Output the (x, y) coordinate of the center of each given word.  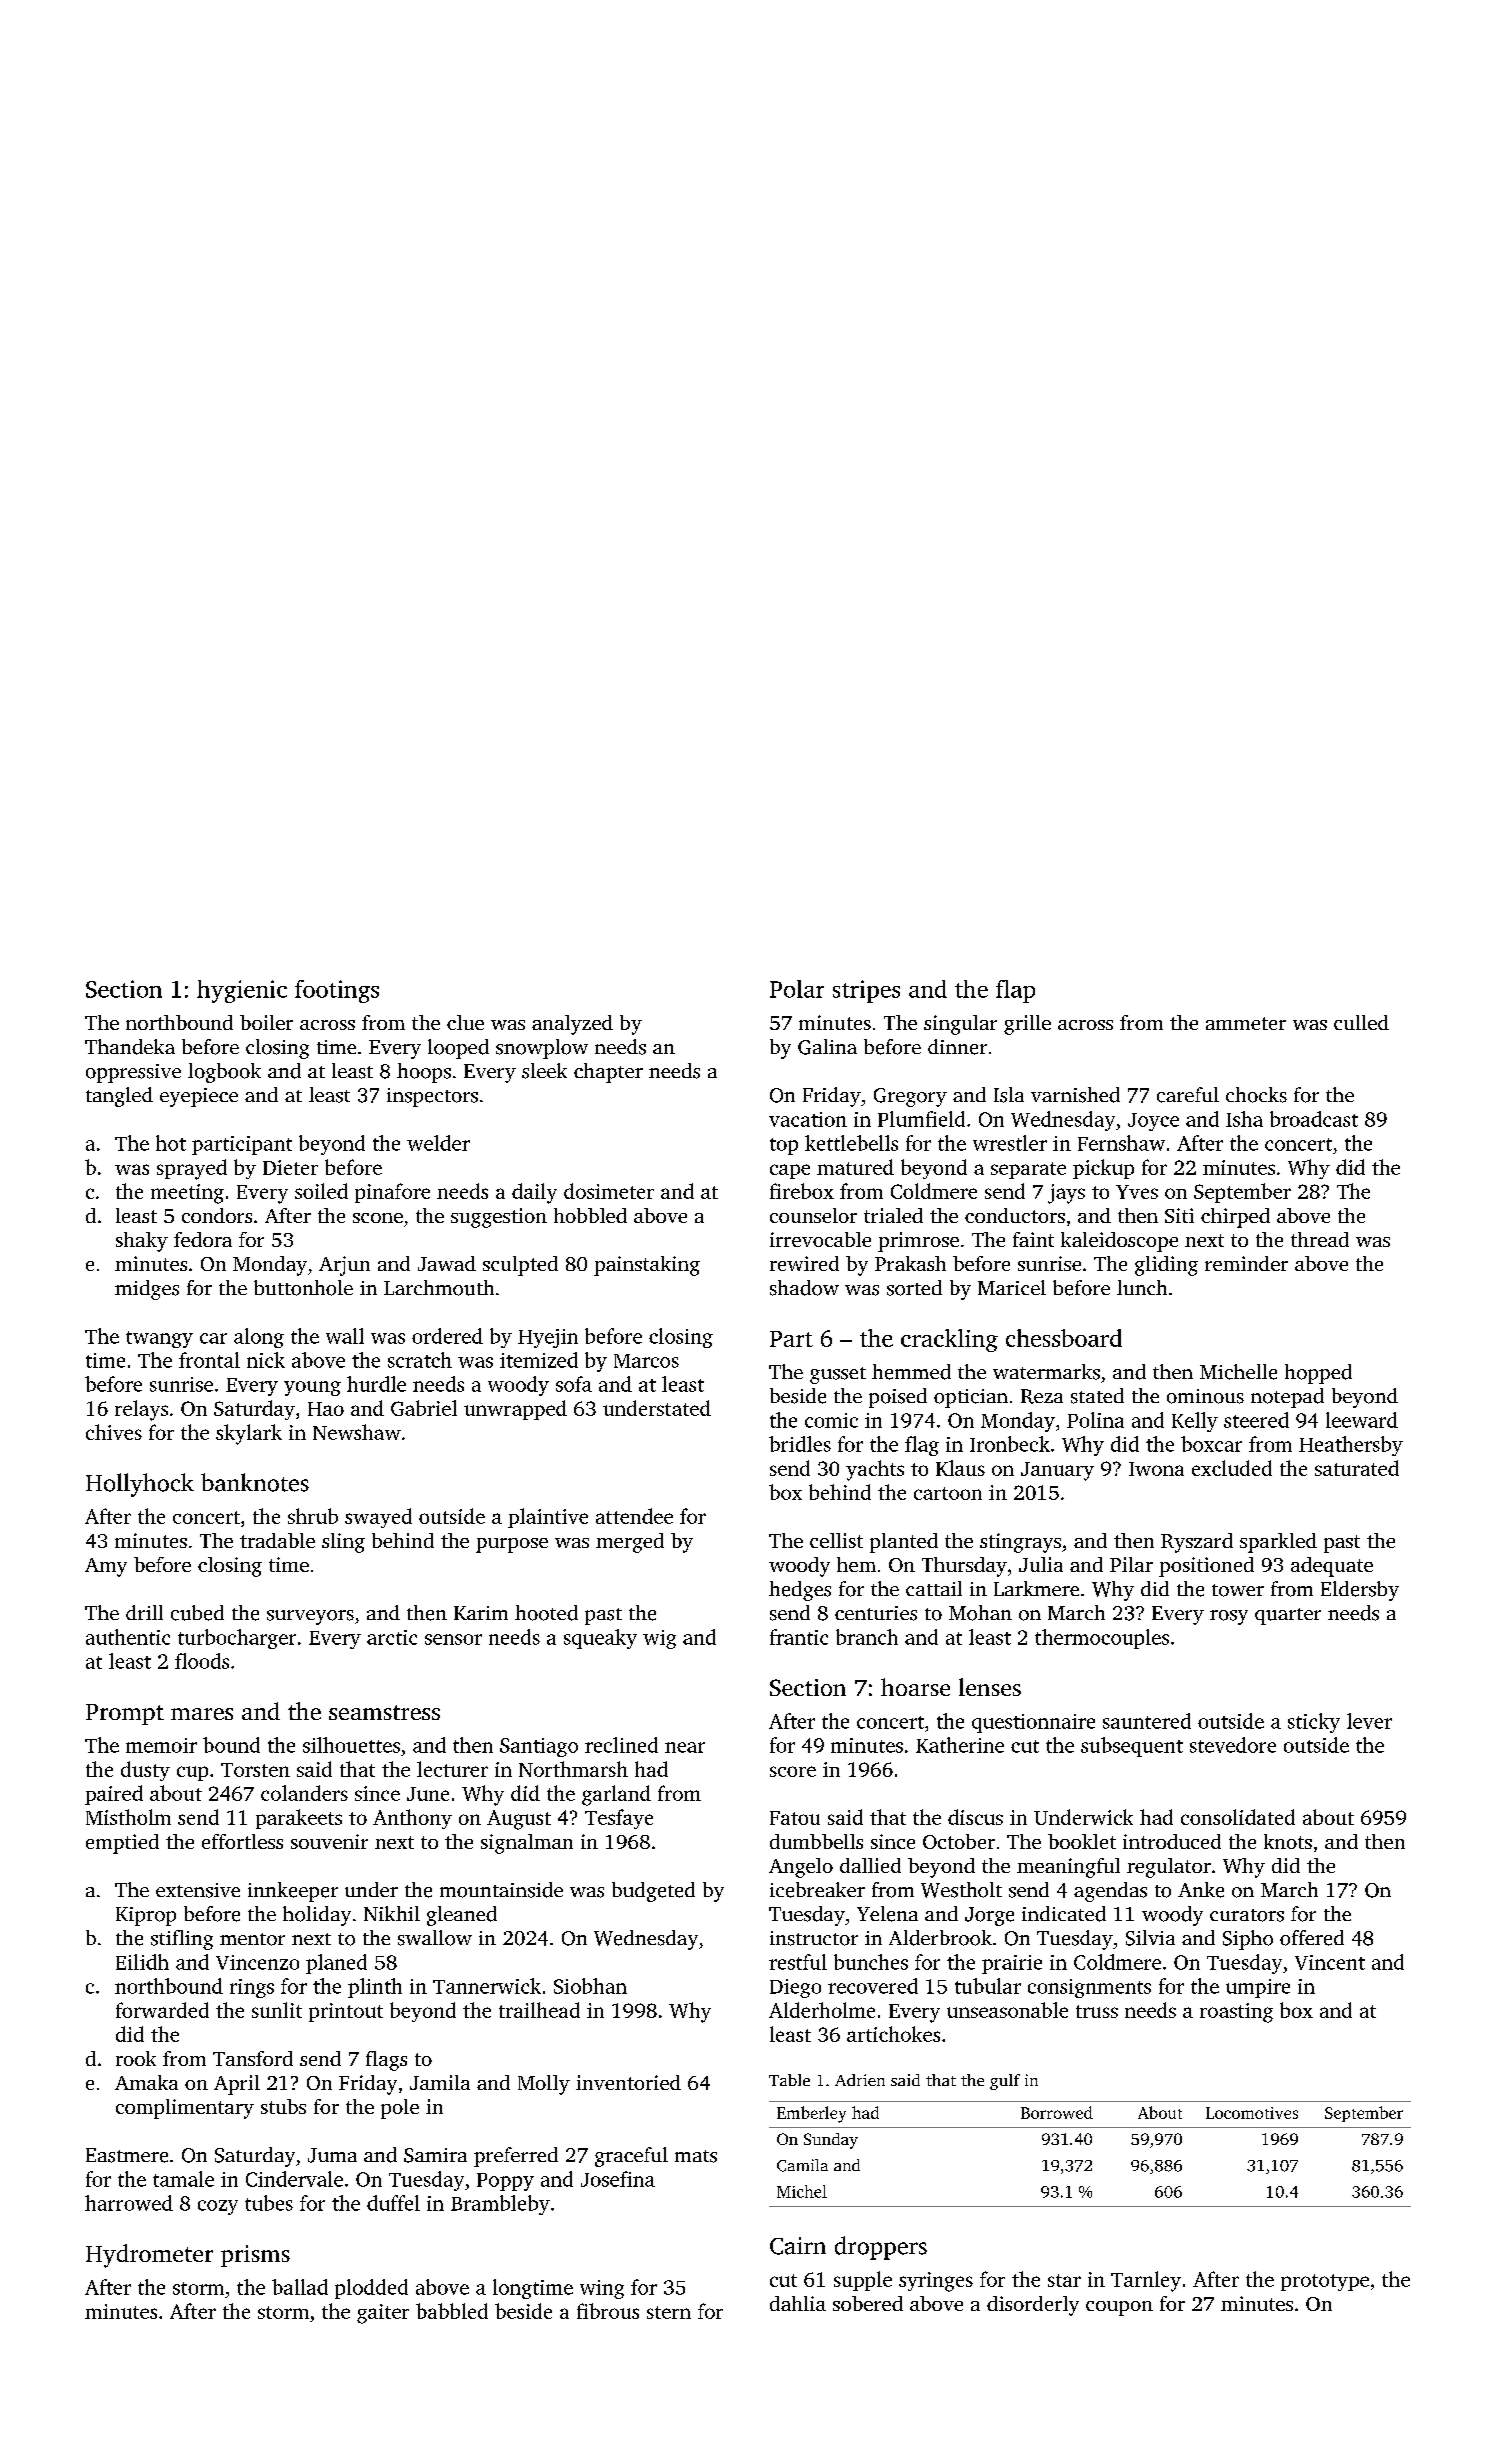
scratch (420, 1360)
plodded (371, 2289)
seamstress (384, 1712)
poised (898, 1398)
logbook (224, 1073)
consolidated (1238, 1817)
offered (1312, 1938)
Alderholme (822, 2010)
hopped (1318, 1374)
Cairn (798, 2246)
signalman (527, 1844)
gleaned (462, 1916)
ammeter (1246, 1023)
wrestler (1010, 1143)
